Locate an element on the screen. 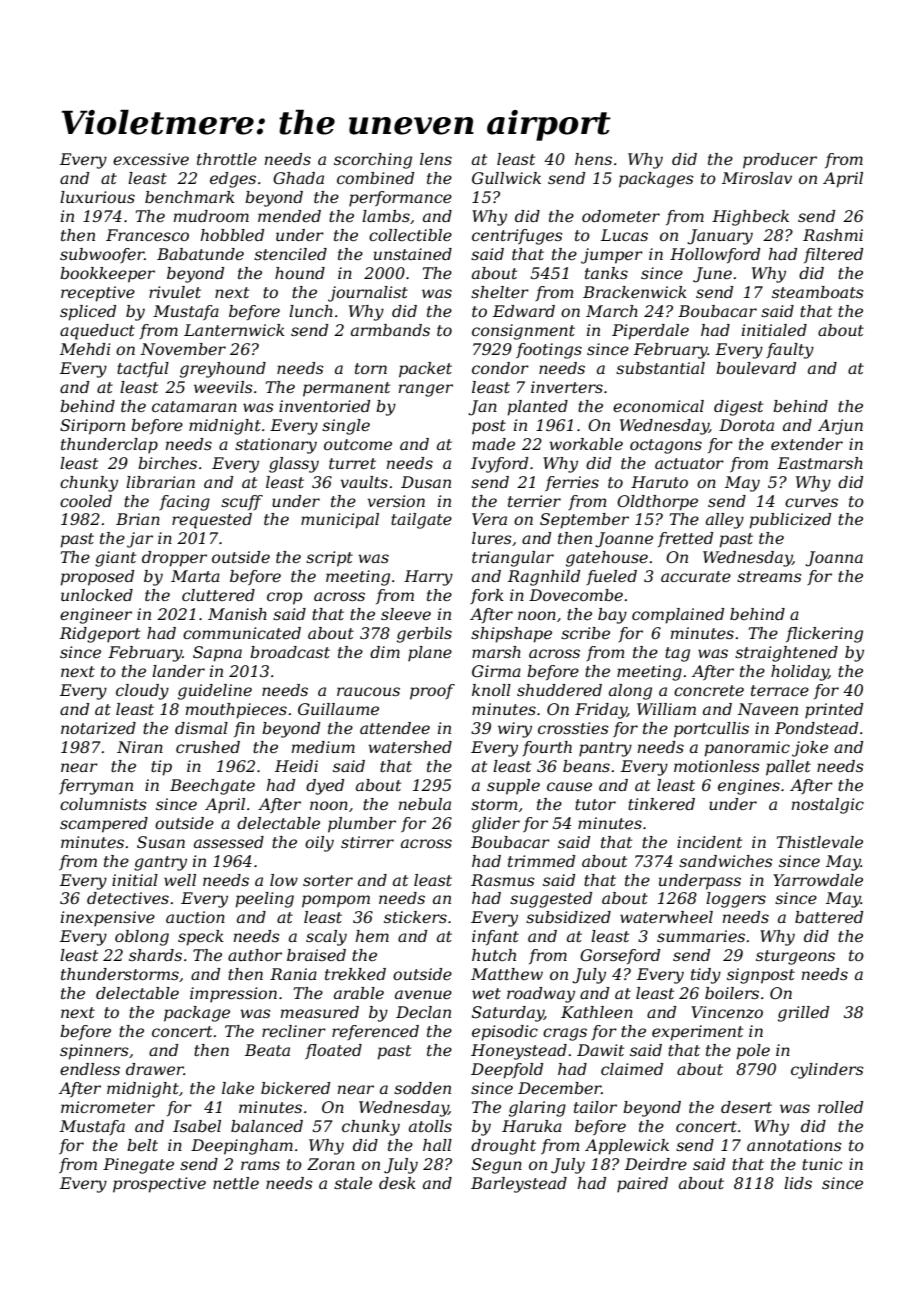 The height and width of the screenshot is (1308, 924). producer is located at coordinates (780, 161).
